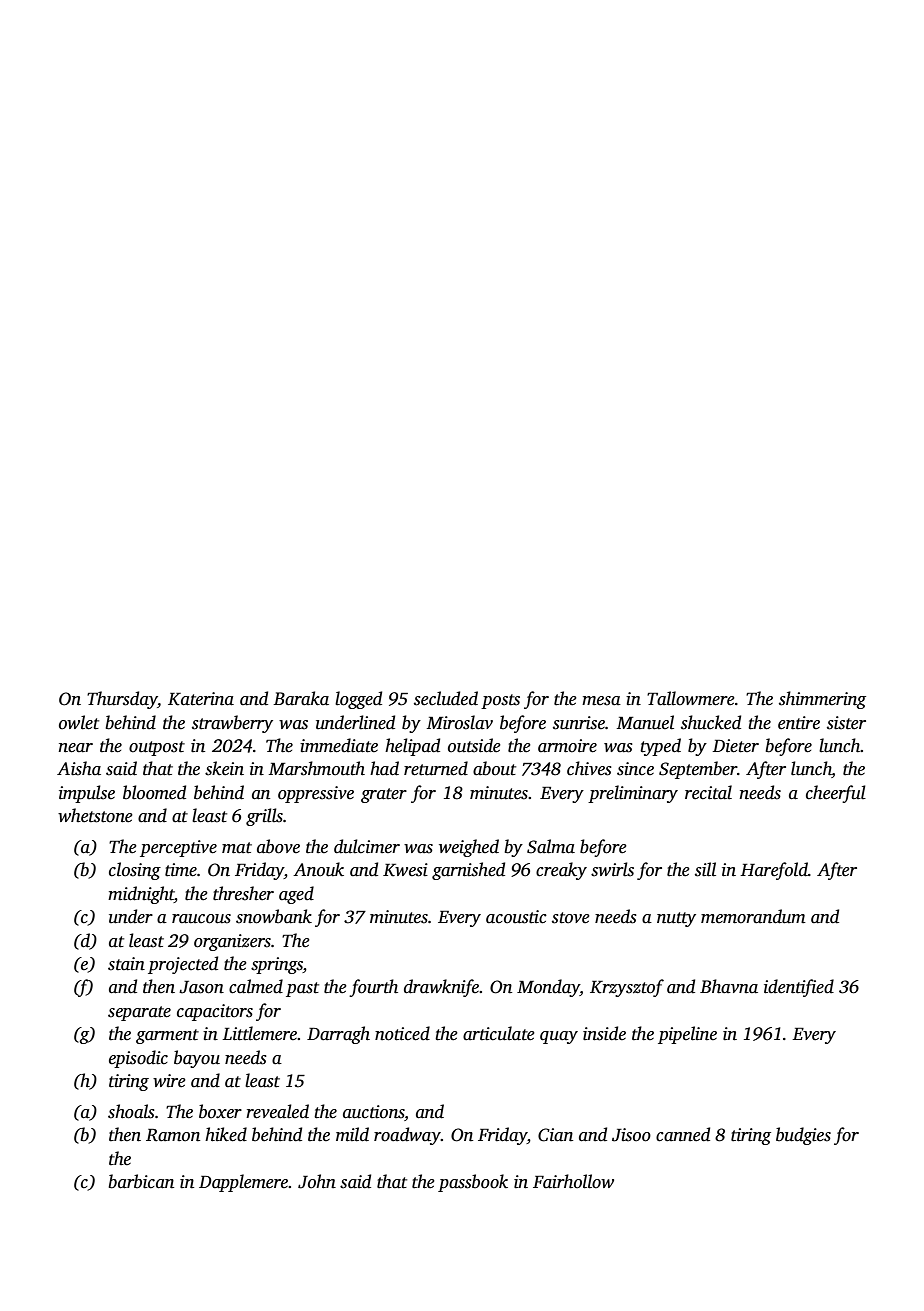 This screenshot has width=924, height=1311. Describe the element at coordinates (139, 1013) in the screenshot. I see `separate` at that location.
